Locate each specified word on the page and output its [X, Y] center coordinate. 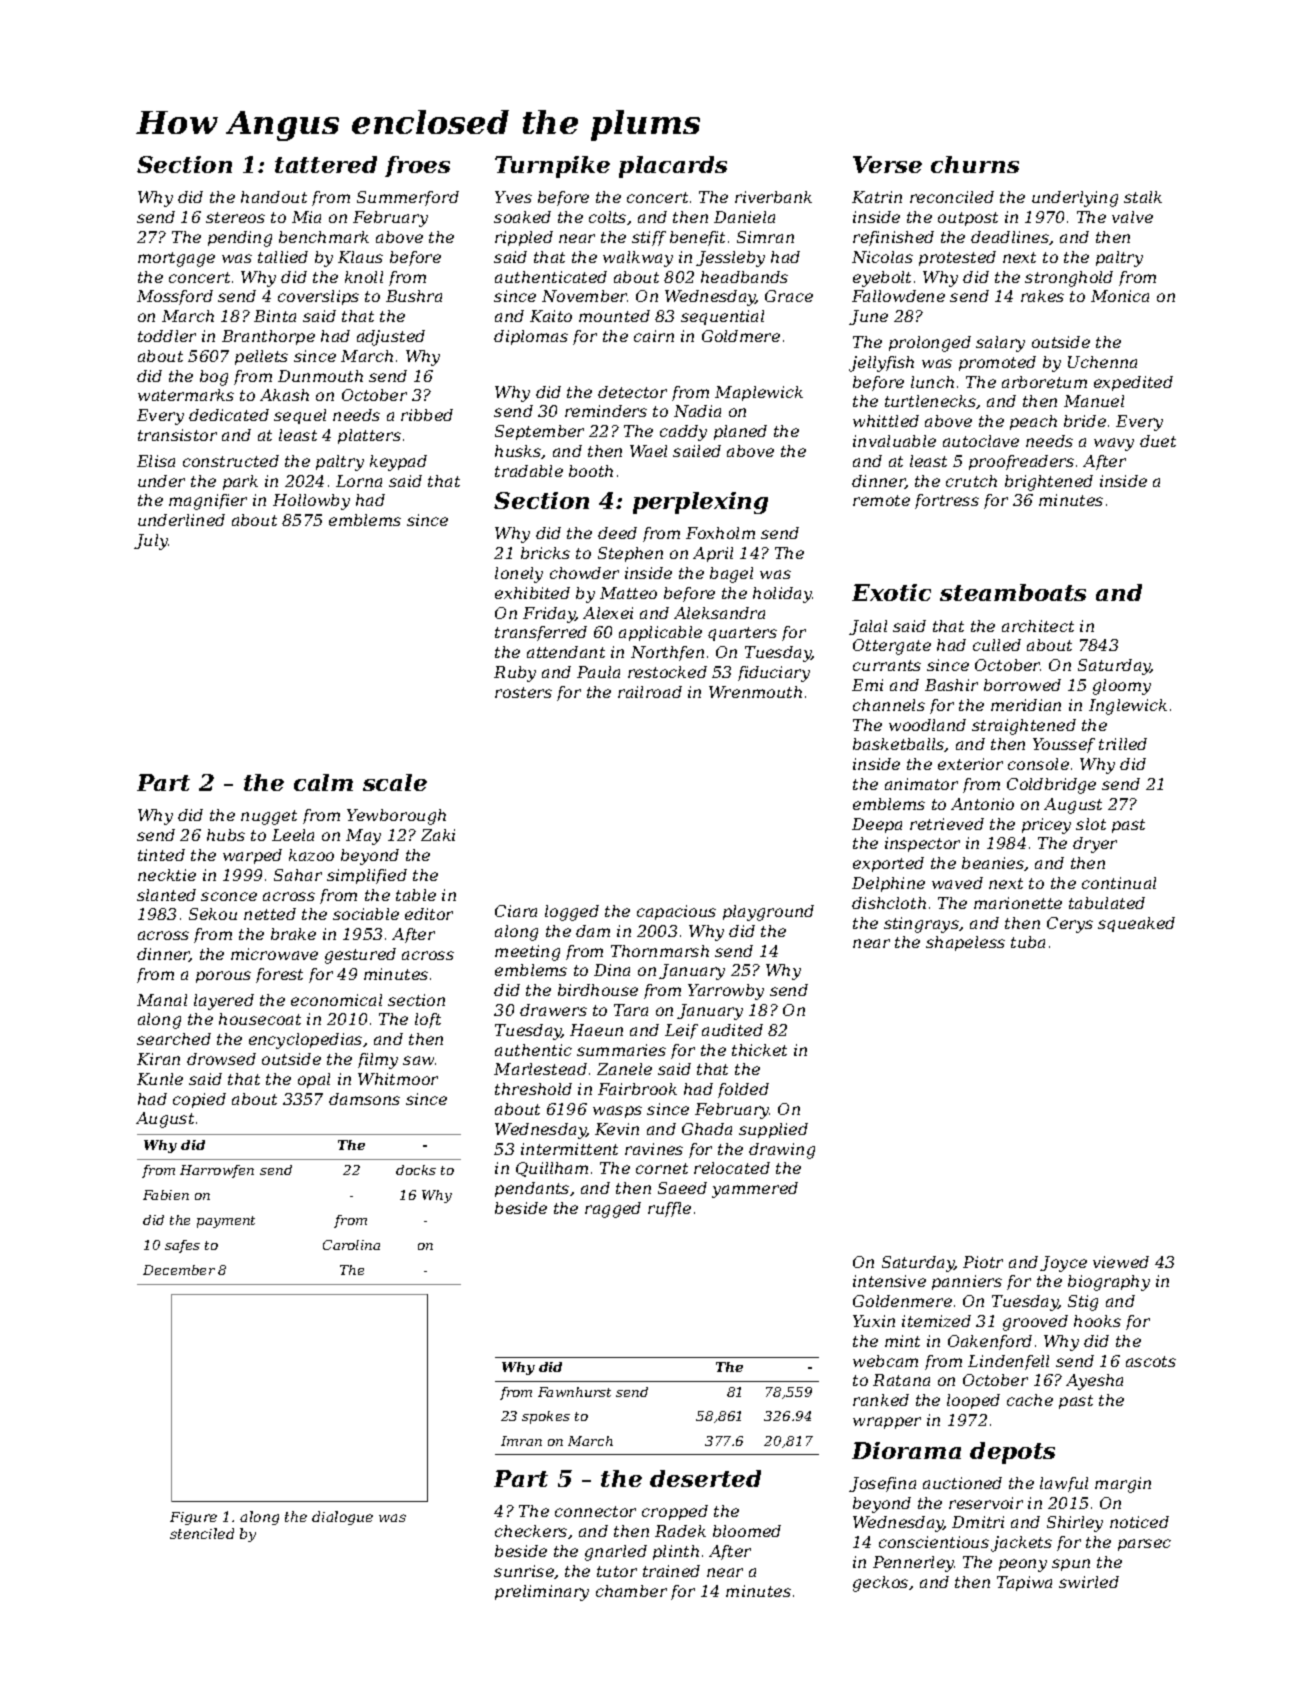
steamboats [1013, 592]
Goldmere [741, 336]
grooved [1035, 1323]
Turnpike [552, 167]
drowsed [221, 1059]
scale [395, 782]
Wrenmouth [755, 692]
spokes [546, 1417]
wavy [1114, 444]
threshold [533, 1089]
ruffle [669, 1209]
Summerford [408, 198]
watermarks [186, 395]
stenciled [202, 1533]
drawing [782, 1151]
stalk [1143, 197]
